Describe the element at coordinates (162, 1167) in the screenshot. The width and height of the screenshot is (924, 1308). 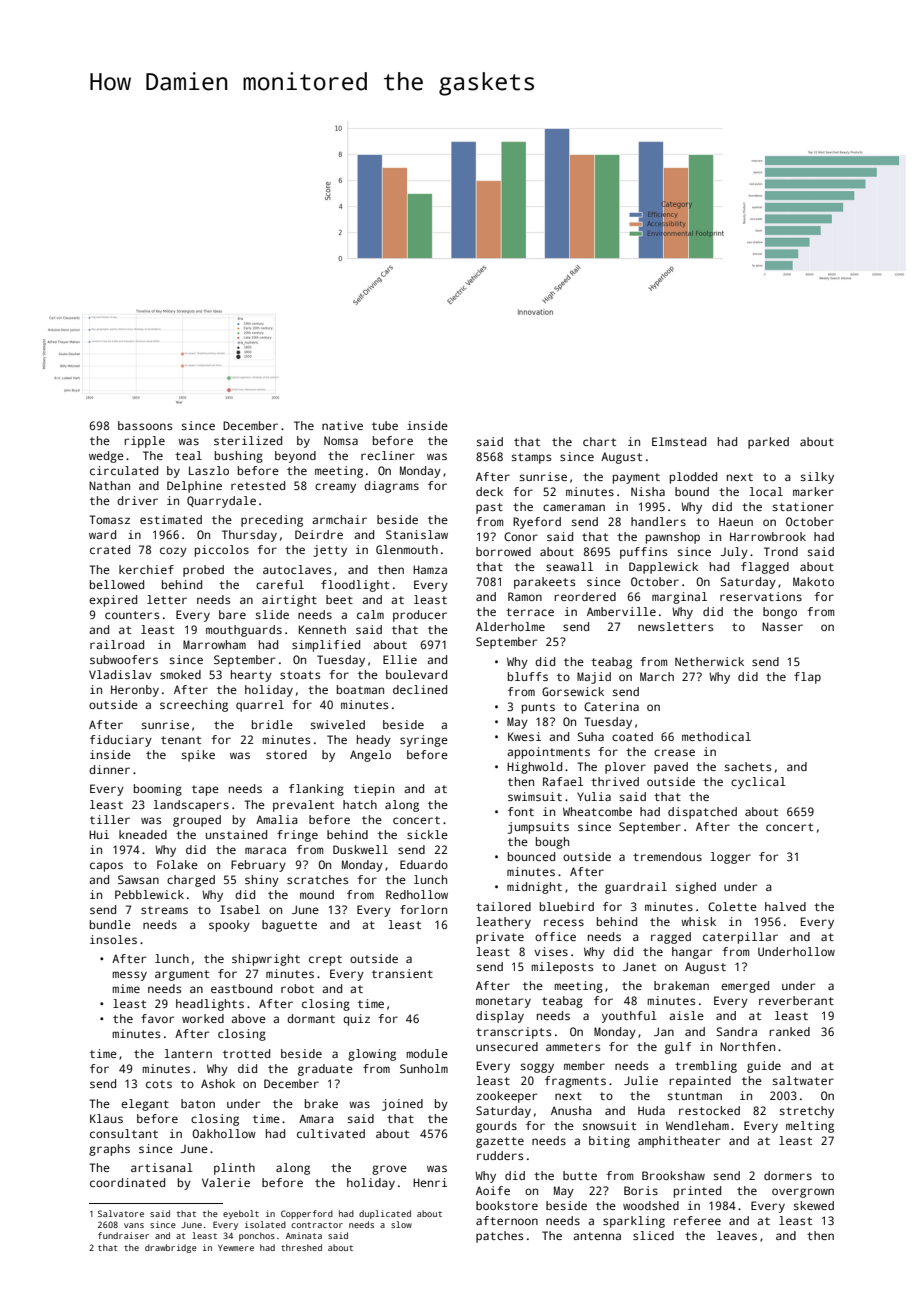
I see `artisanal` at that location.
